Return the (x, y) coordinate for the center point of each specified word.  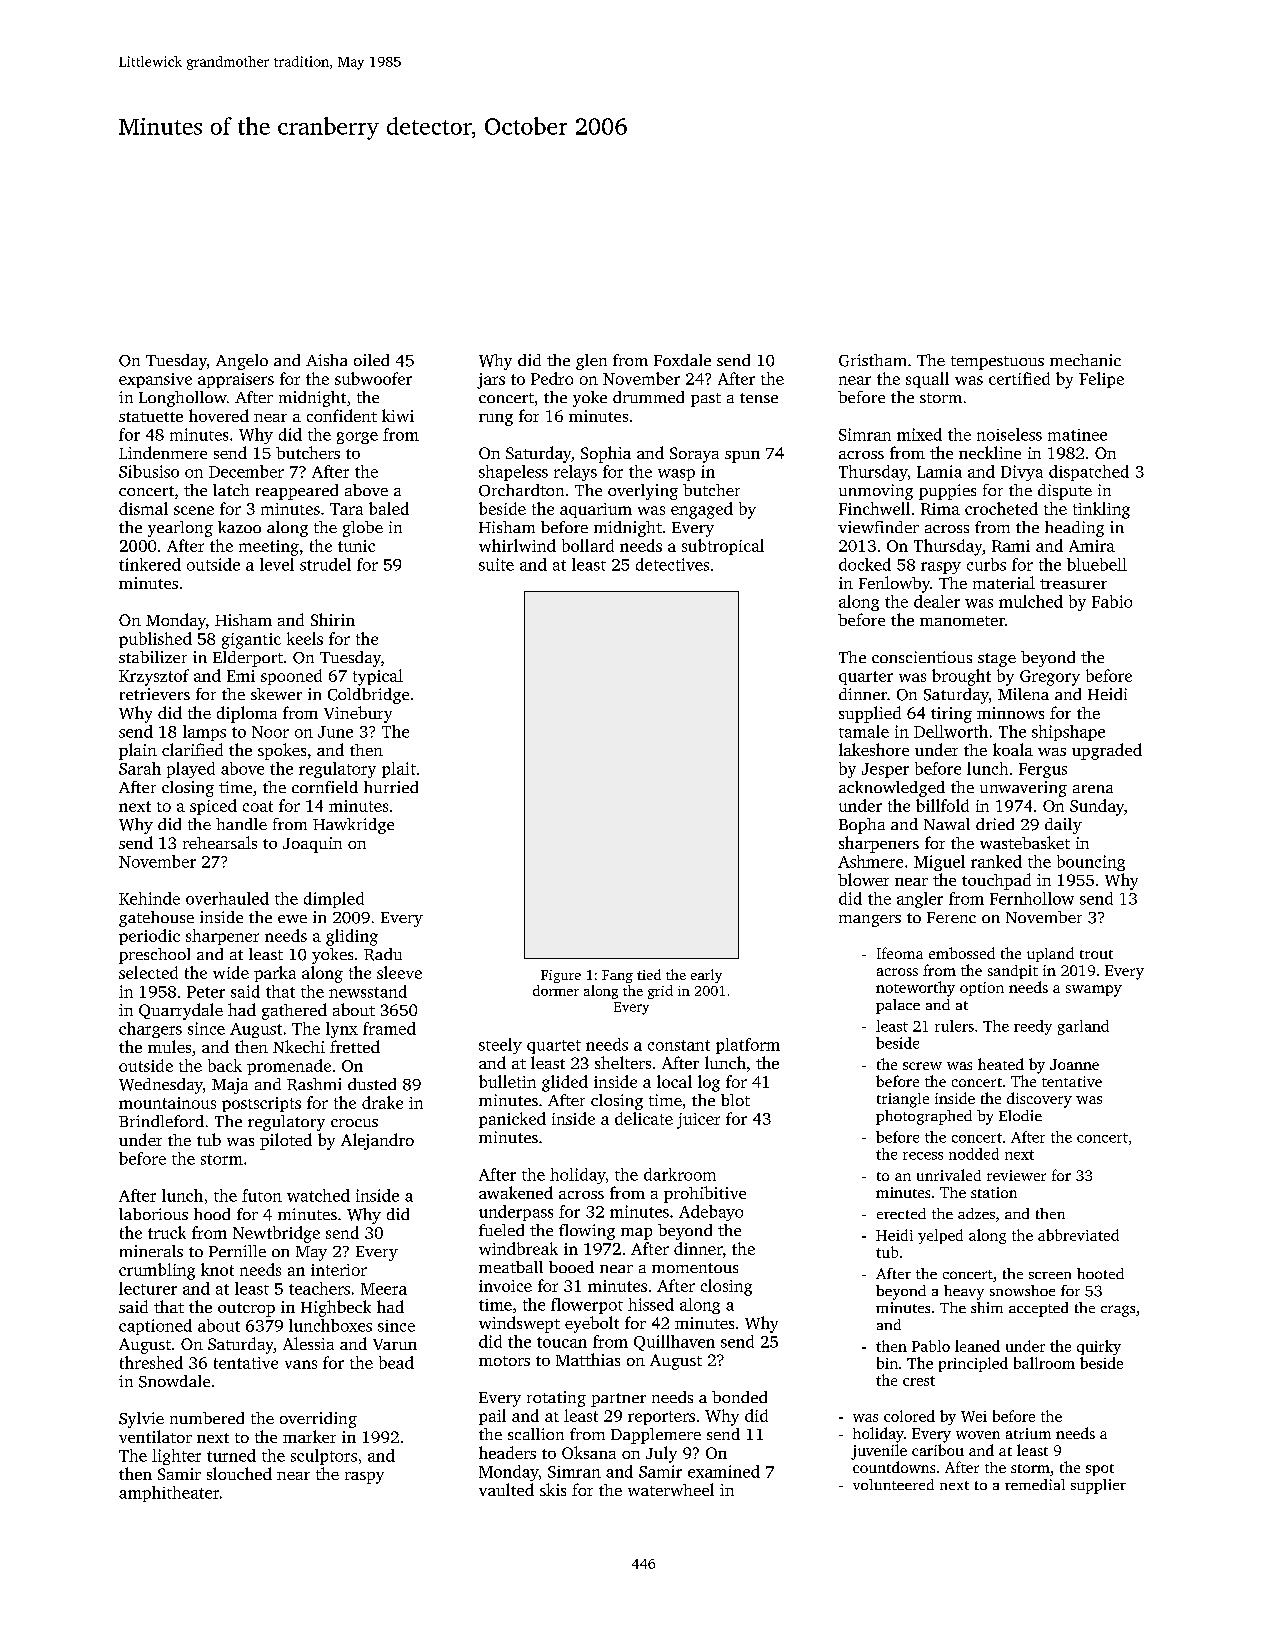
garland (1083, 1027)
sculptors (324, 1457)
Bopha (862, 826)
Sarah (140, 768)
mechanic (1085, 360)
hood (212, 1214)
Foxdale (682, 360)
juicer (698, 1121)
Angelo (242, 362)
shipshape (1068, 733)
